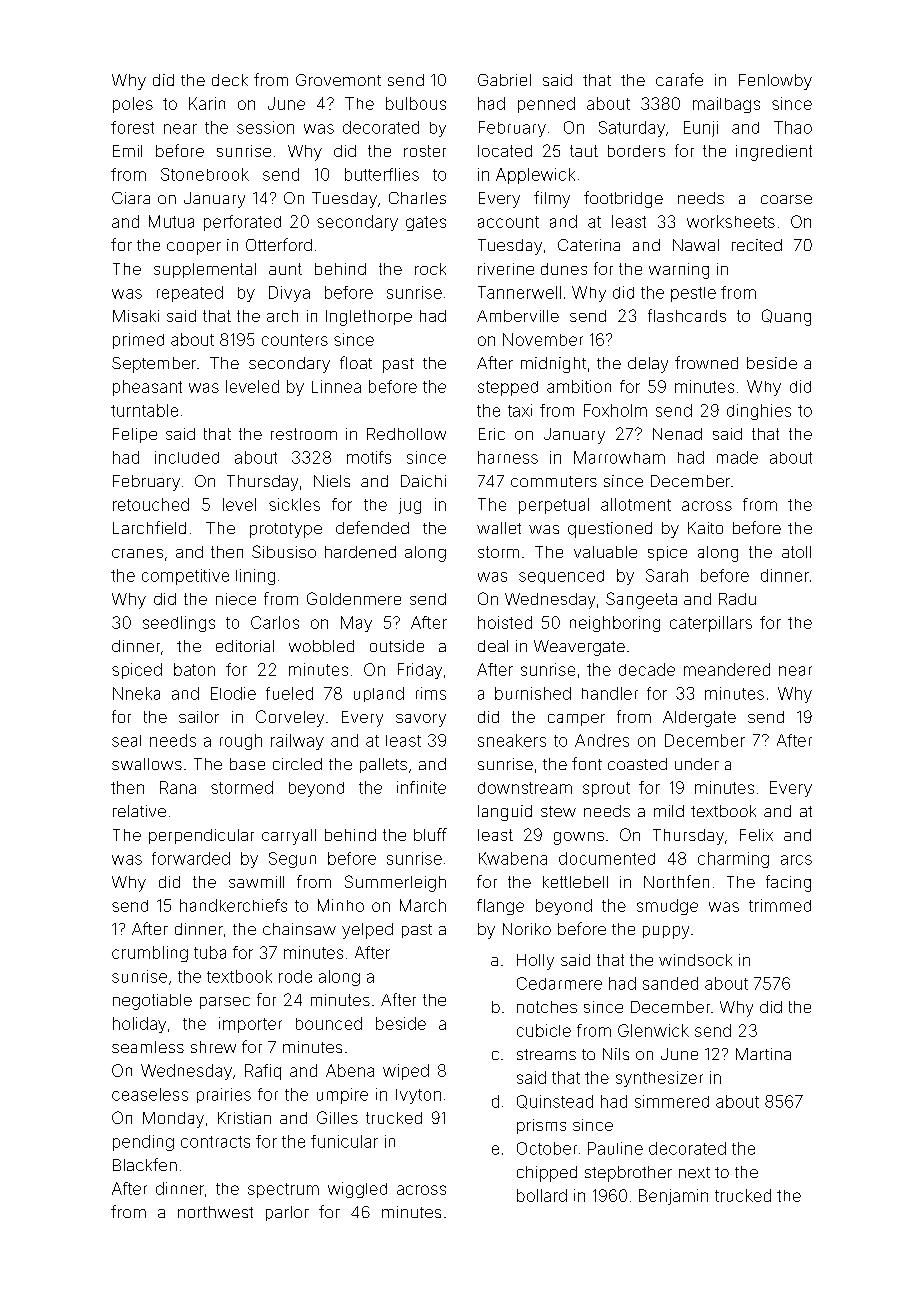 Image resolution: width=924 pixels, height=1308 pixels. Describe the element at coordinates (775, 82) in the image. I see `Fenlowby` at that location.
